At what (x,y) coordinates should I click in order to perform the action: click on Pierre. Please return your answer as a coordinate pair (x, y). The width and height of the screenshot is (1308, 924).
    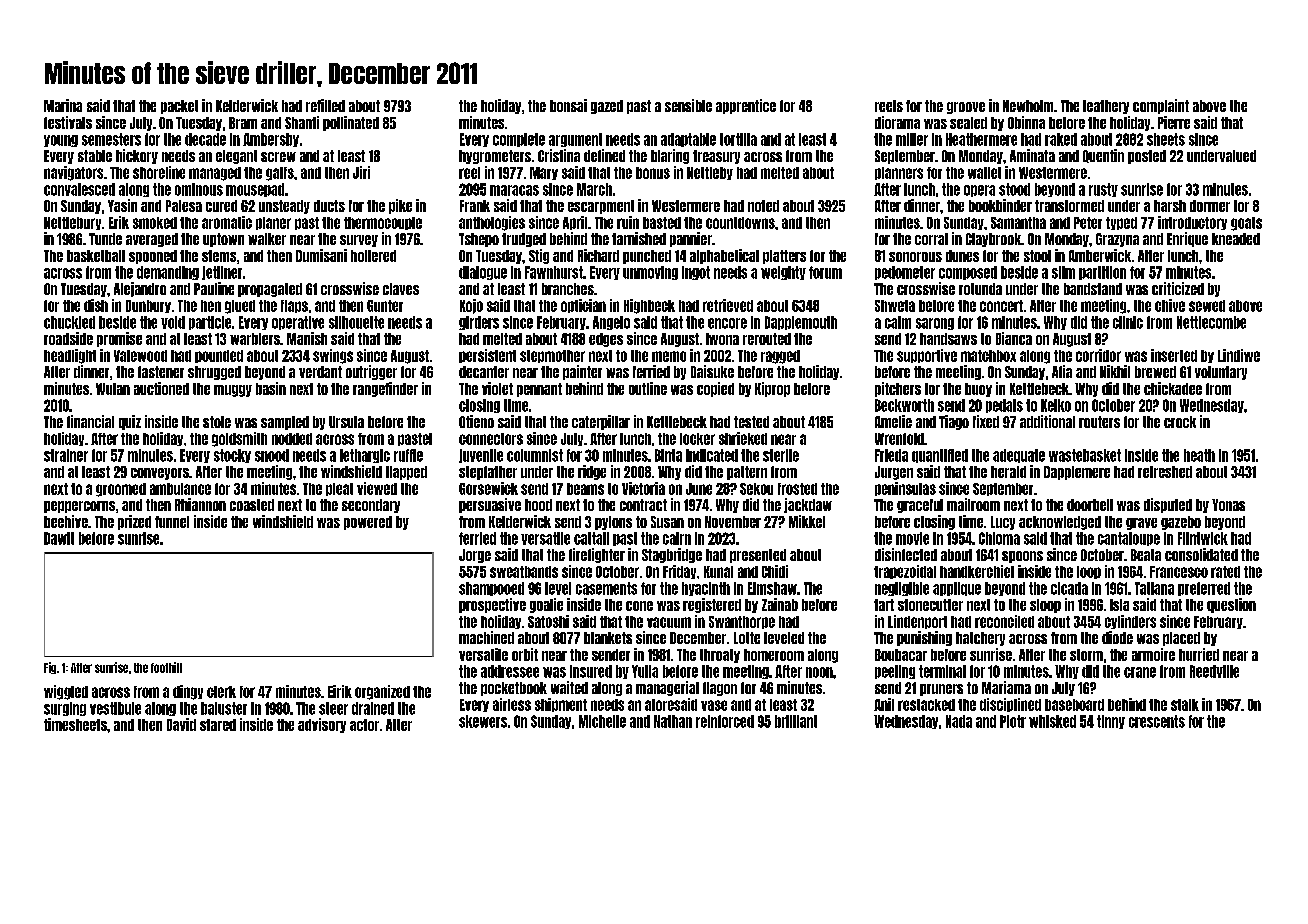
    Looking at the image, I should click on (1174, 122).
